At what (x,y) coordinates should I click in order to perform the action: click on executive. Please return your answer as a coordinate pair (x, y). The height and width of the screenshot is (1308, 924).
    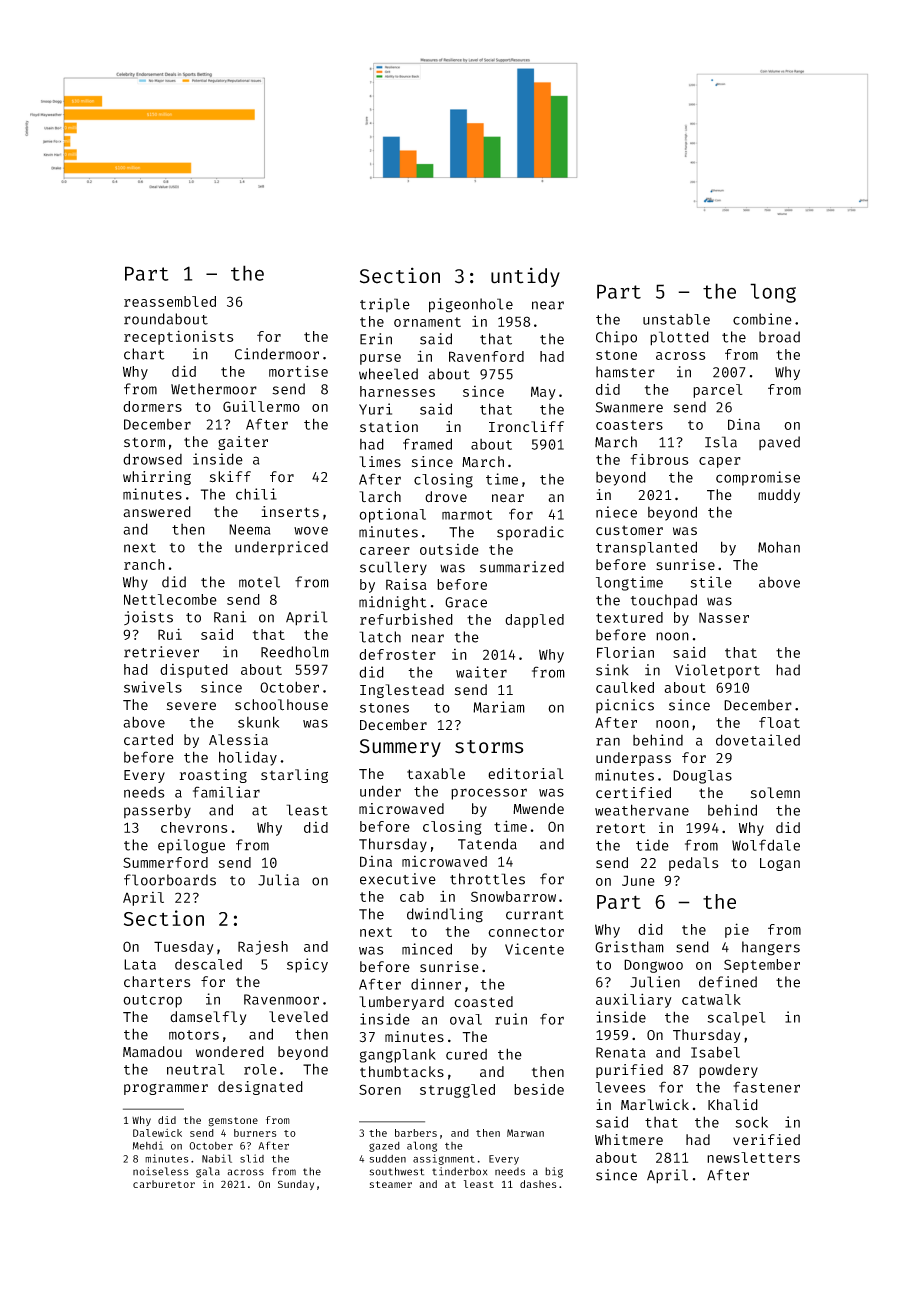
    Looking at the image, I should click on (398, 879).
